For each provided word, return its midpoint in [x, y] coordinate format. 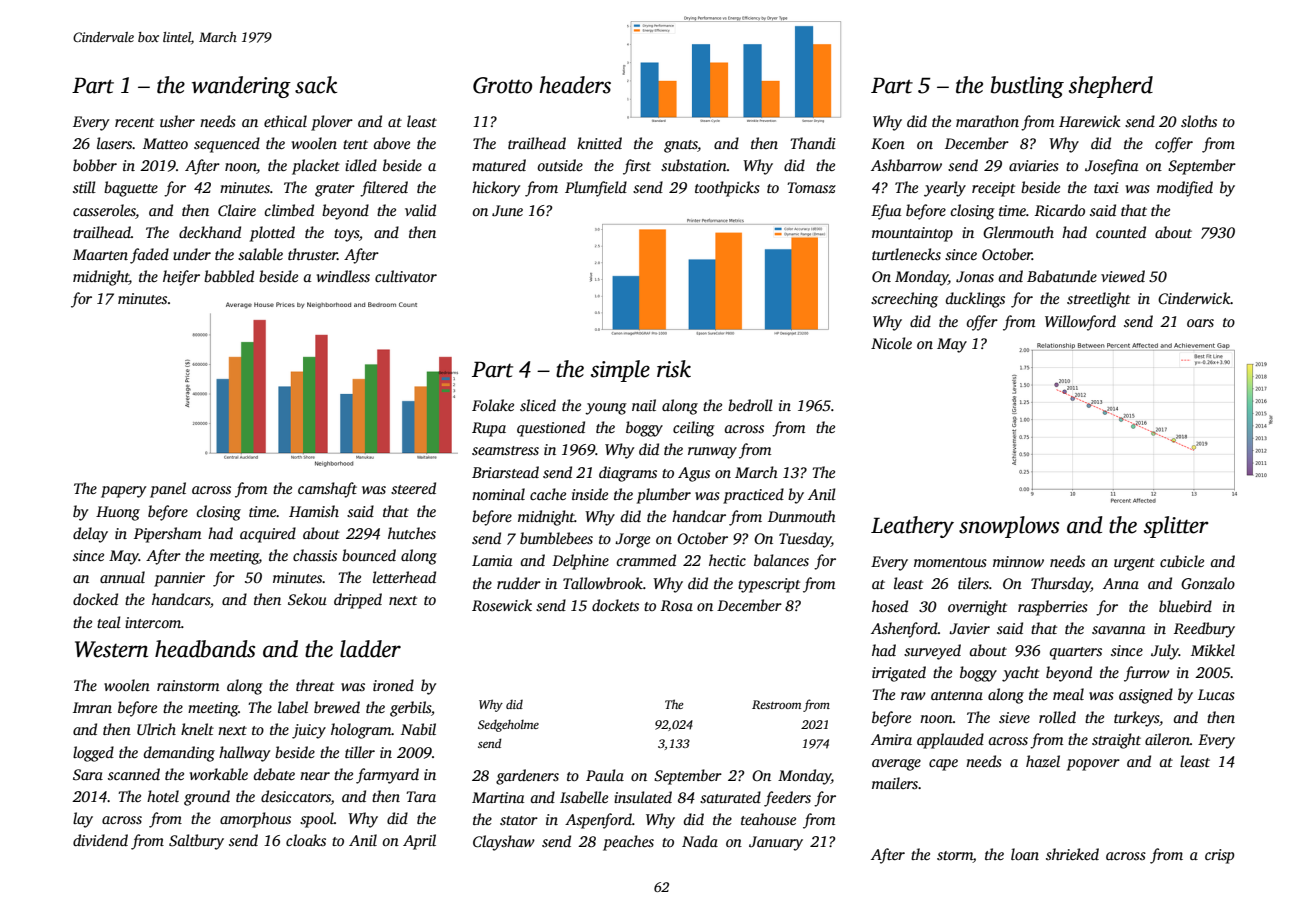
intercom [153, 622]
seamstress [505, 450]
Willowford [1080, 323]
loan [1025, 854]
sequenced [227, 145]
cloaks [306, 840]
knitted [599, 143]
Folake [493, 405]
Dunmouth [802, 516]
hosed [890, 606]
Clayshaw [504, 843]
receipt [993, 189]
